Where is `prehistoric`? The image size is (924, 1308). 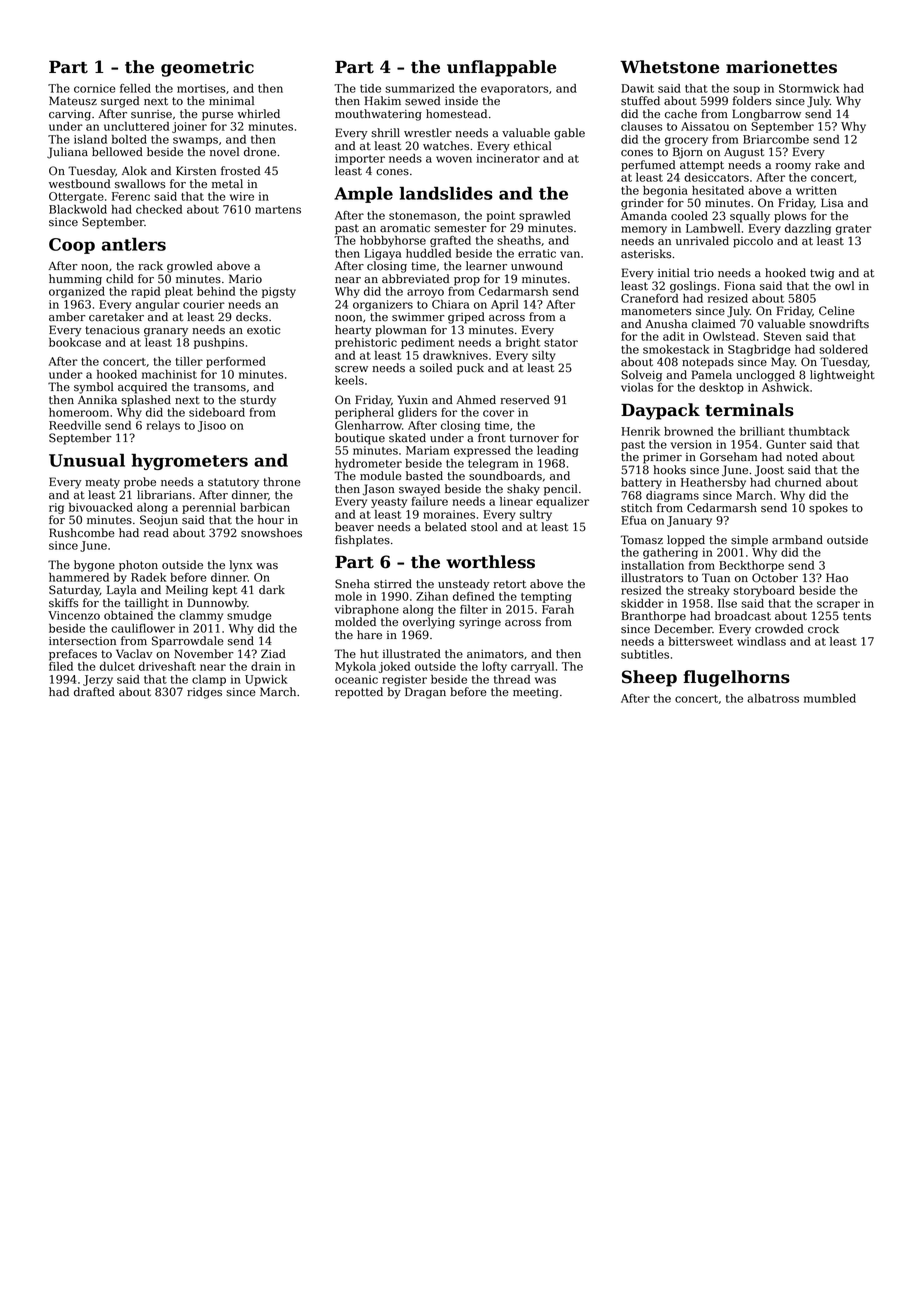
prehistoric is located at coordinates (366, 343).
